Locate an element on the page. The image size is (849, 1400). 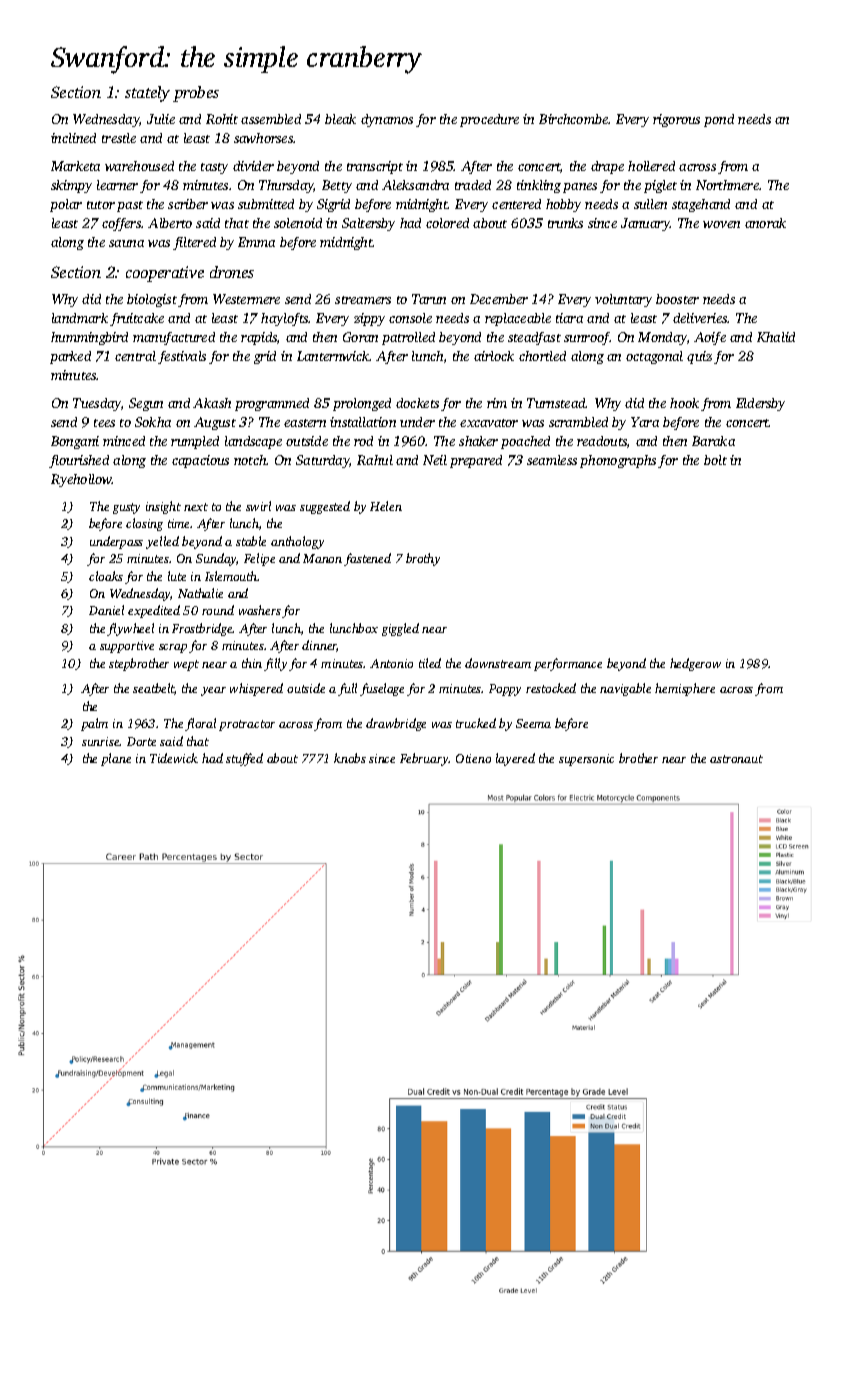
rigorous is located at coordinates (676, 120).
